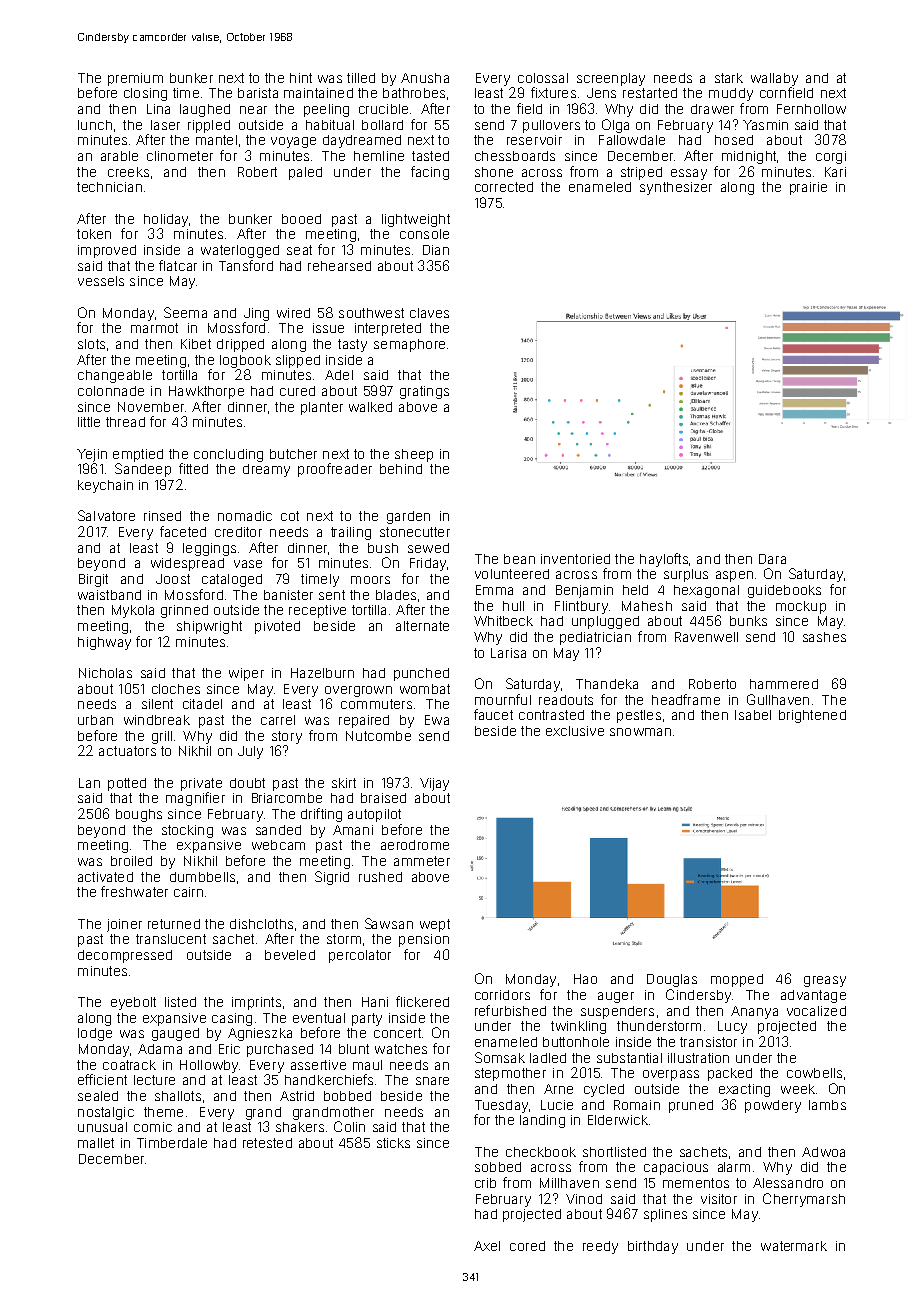 This screenshot has height=1308, width=924. What do you see at coordinates (676, 188) in the screenshot?
I see `synthesizer` at bounding box center [676, 188].
